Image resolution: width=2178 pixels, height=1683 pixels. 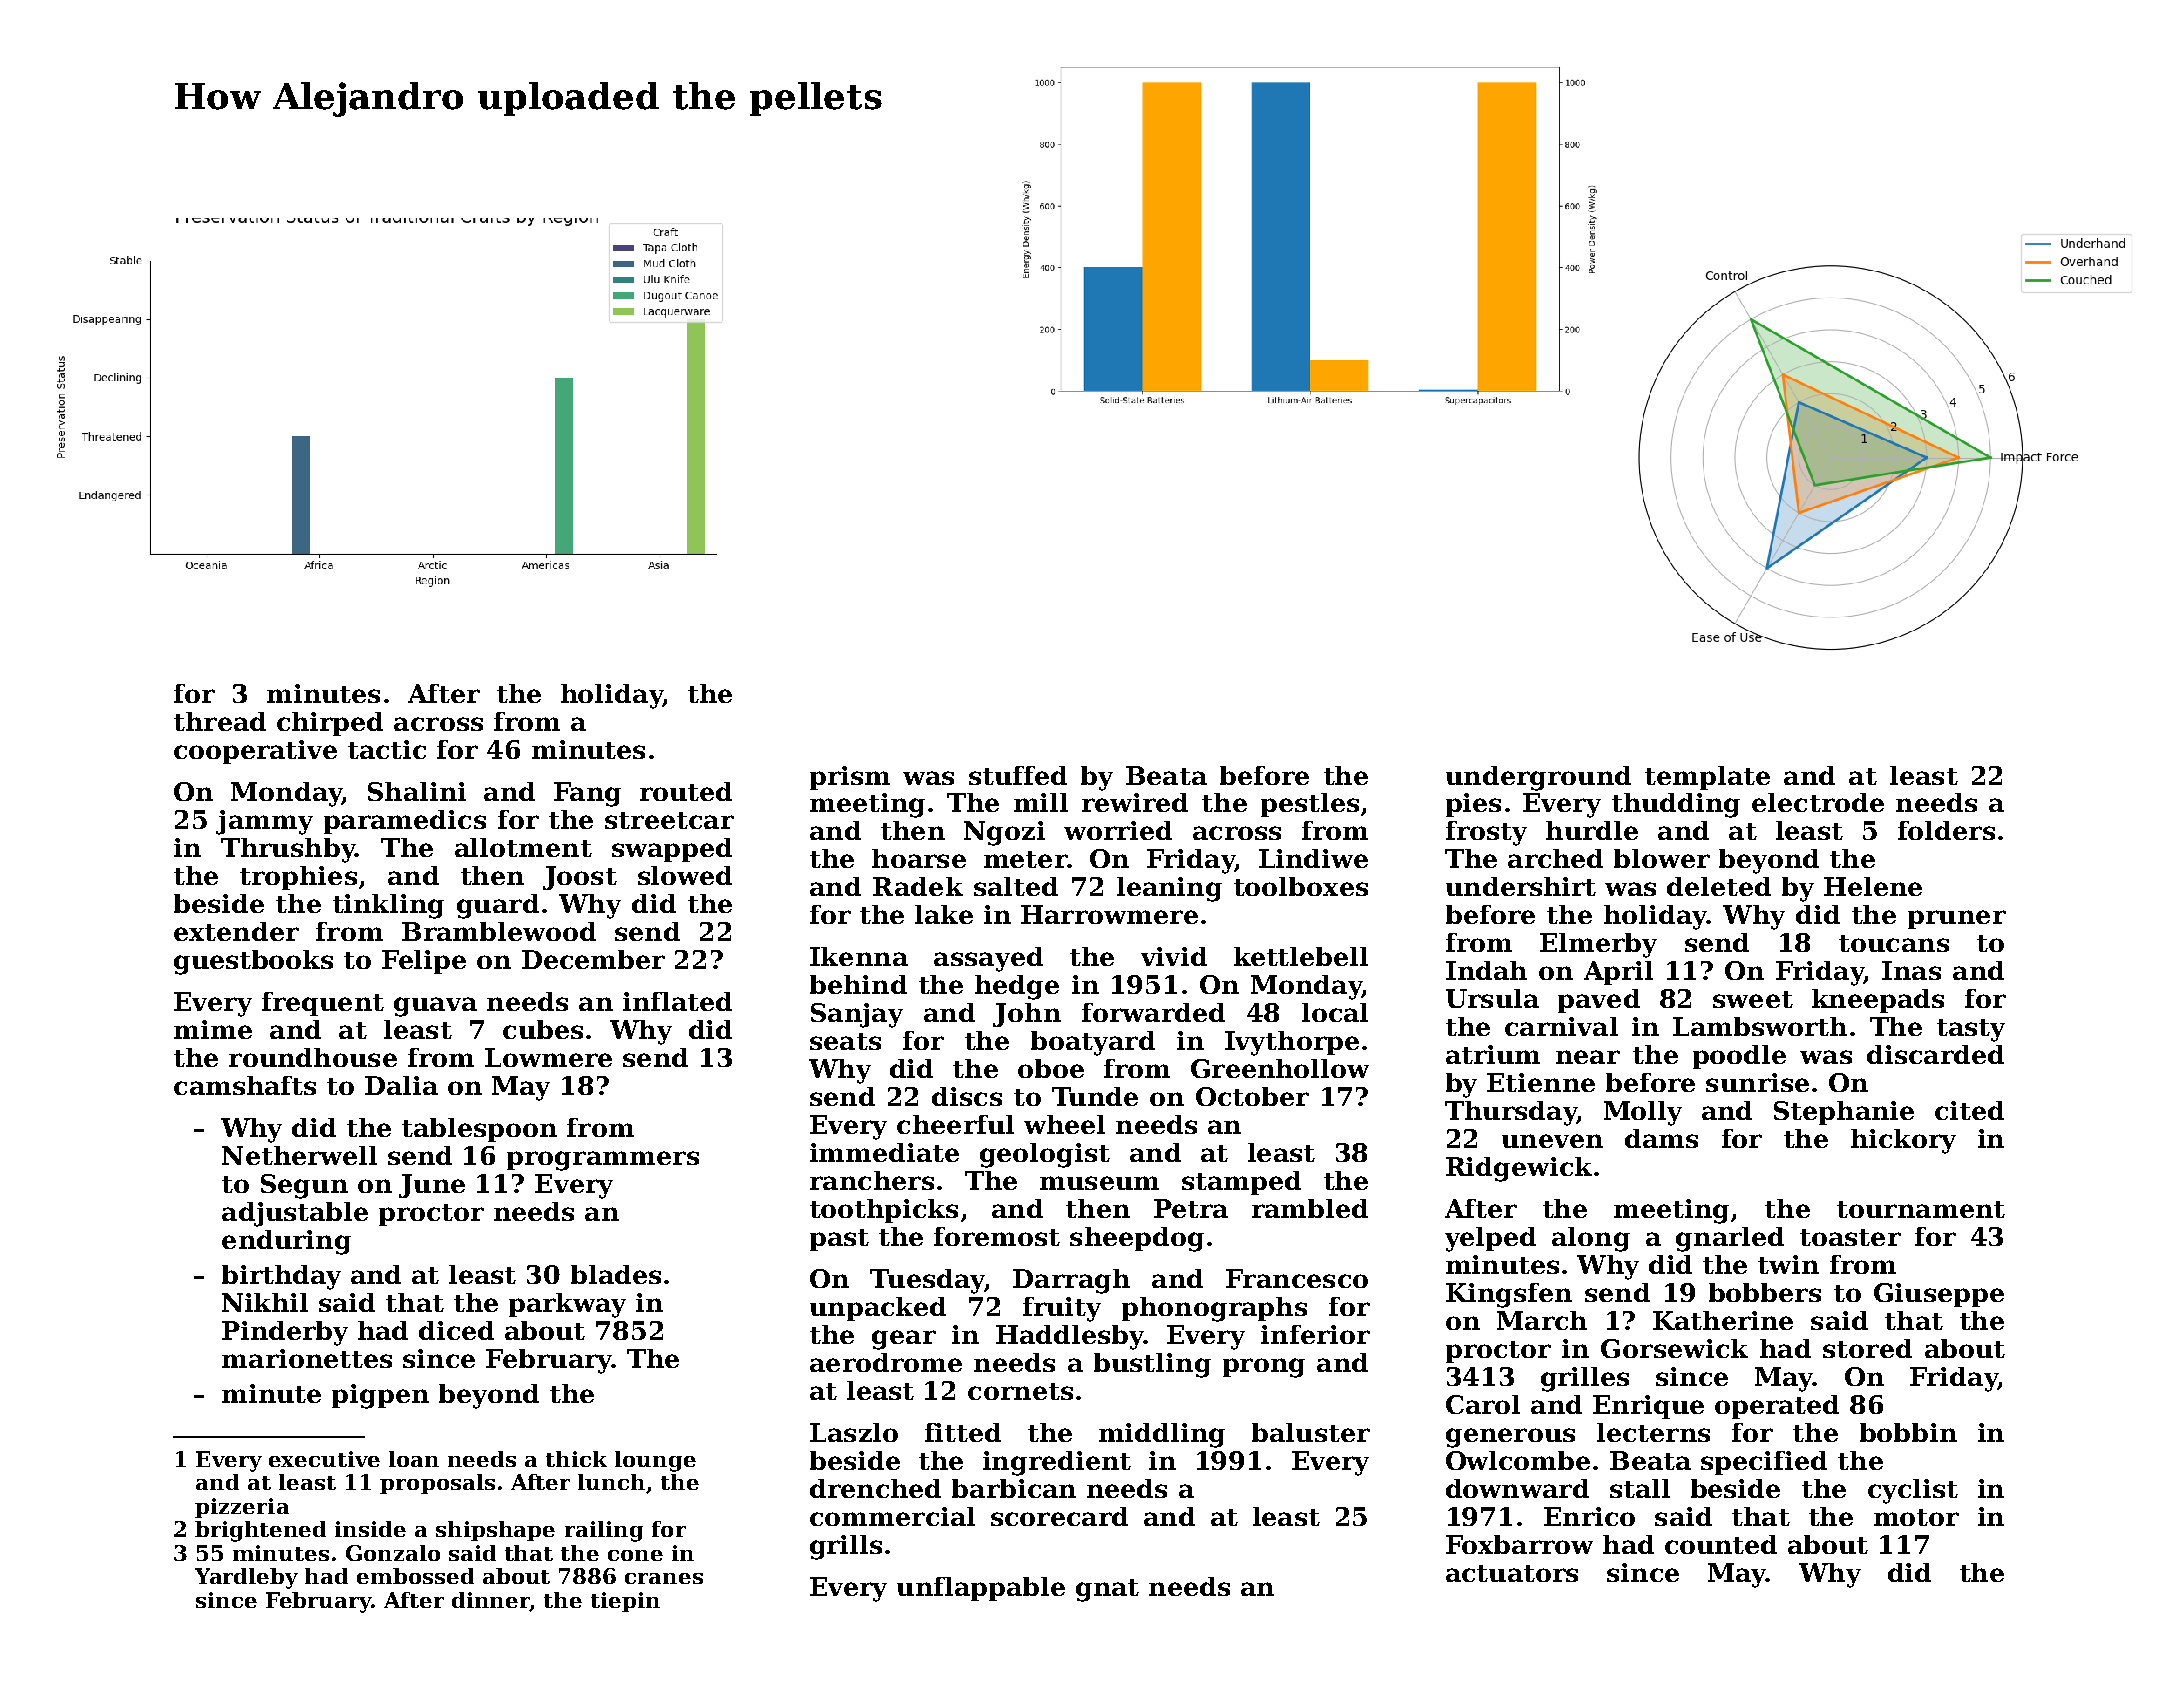 I want to click on cited, so click(x=1969, y=1110).
